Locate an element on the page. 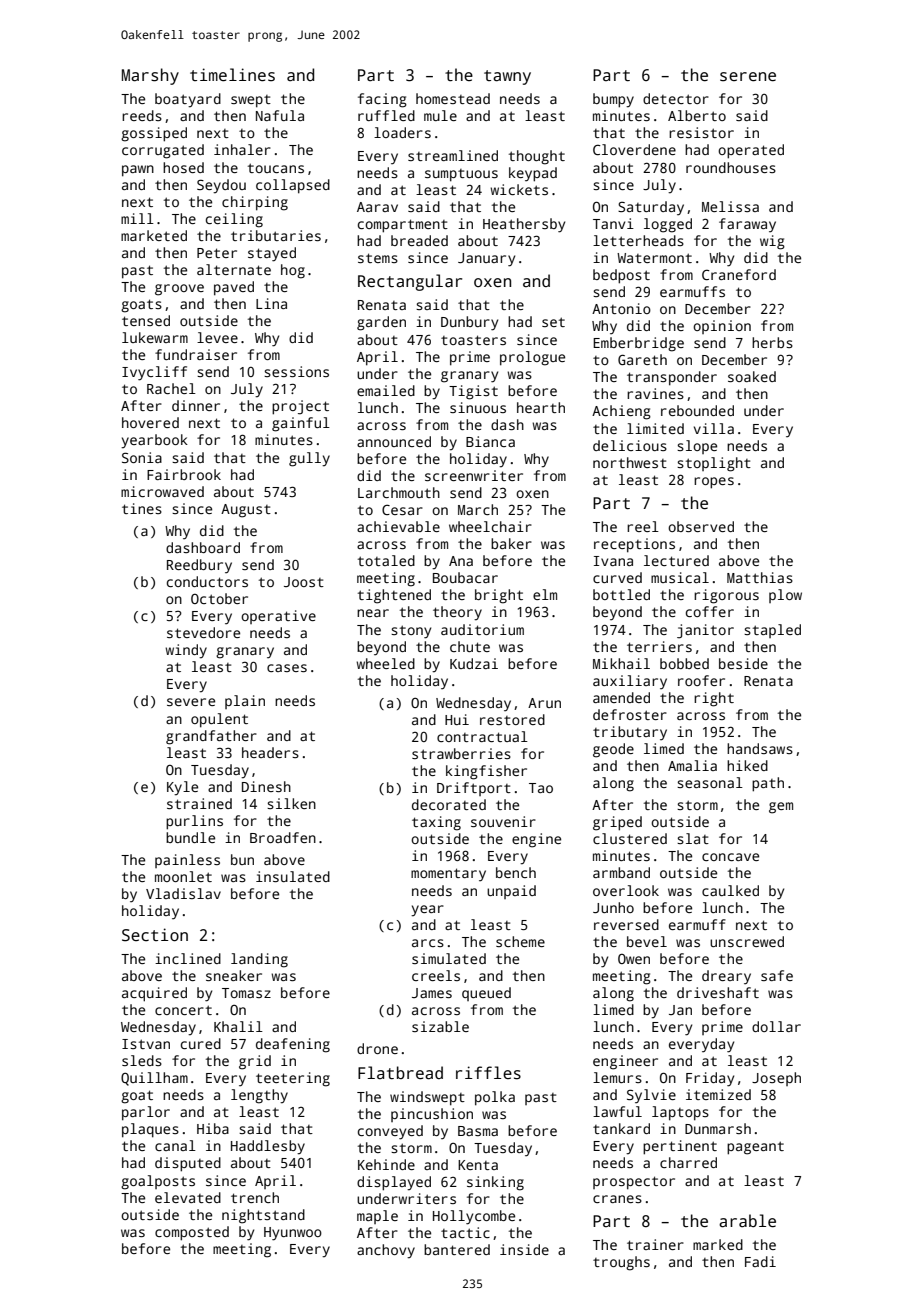  Marshy is located at coordinates (150, 76).
